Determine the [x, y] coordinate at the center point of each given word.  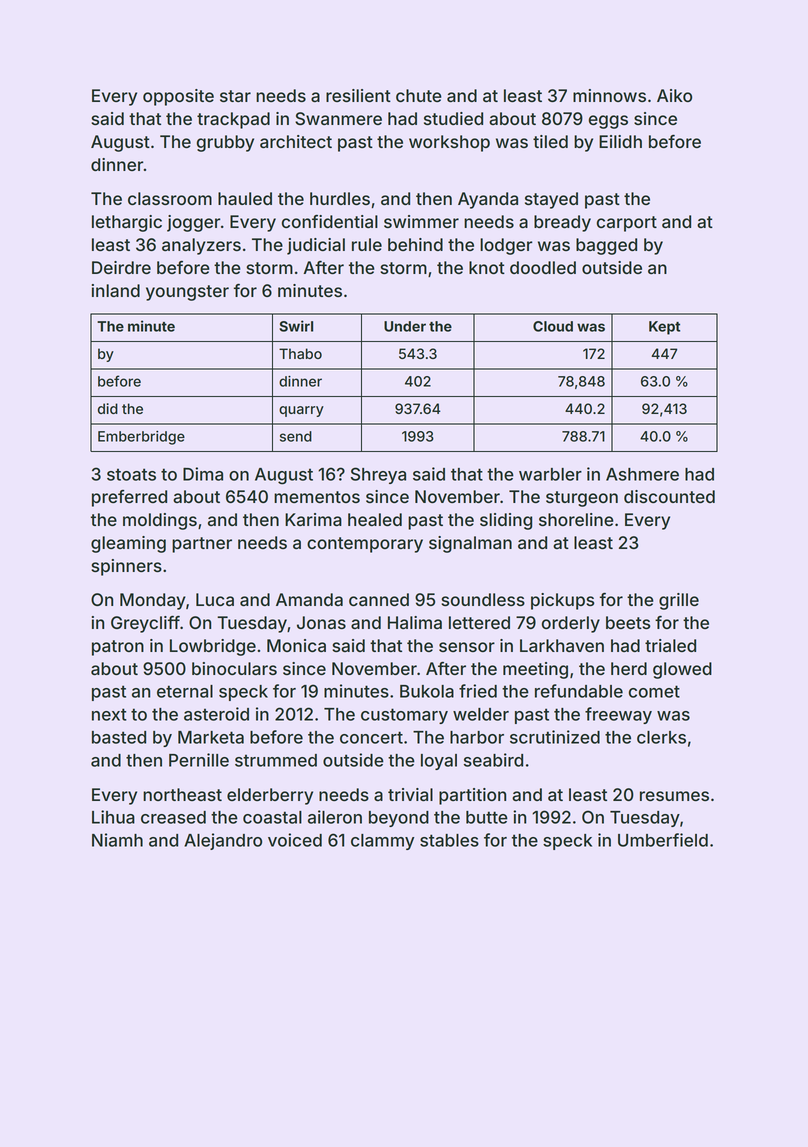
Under [405, 326]
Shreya [378, 475]
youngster [187, 293]
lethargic [127, 223]
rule [367, 244]
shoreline [576, 519]
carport [627, 224]
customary [404, 716]
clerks [661, 737]
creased [173, 817]
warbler [550, 474]
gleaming [128, 544]
